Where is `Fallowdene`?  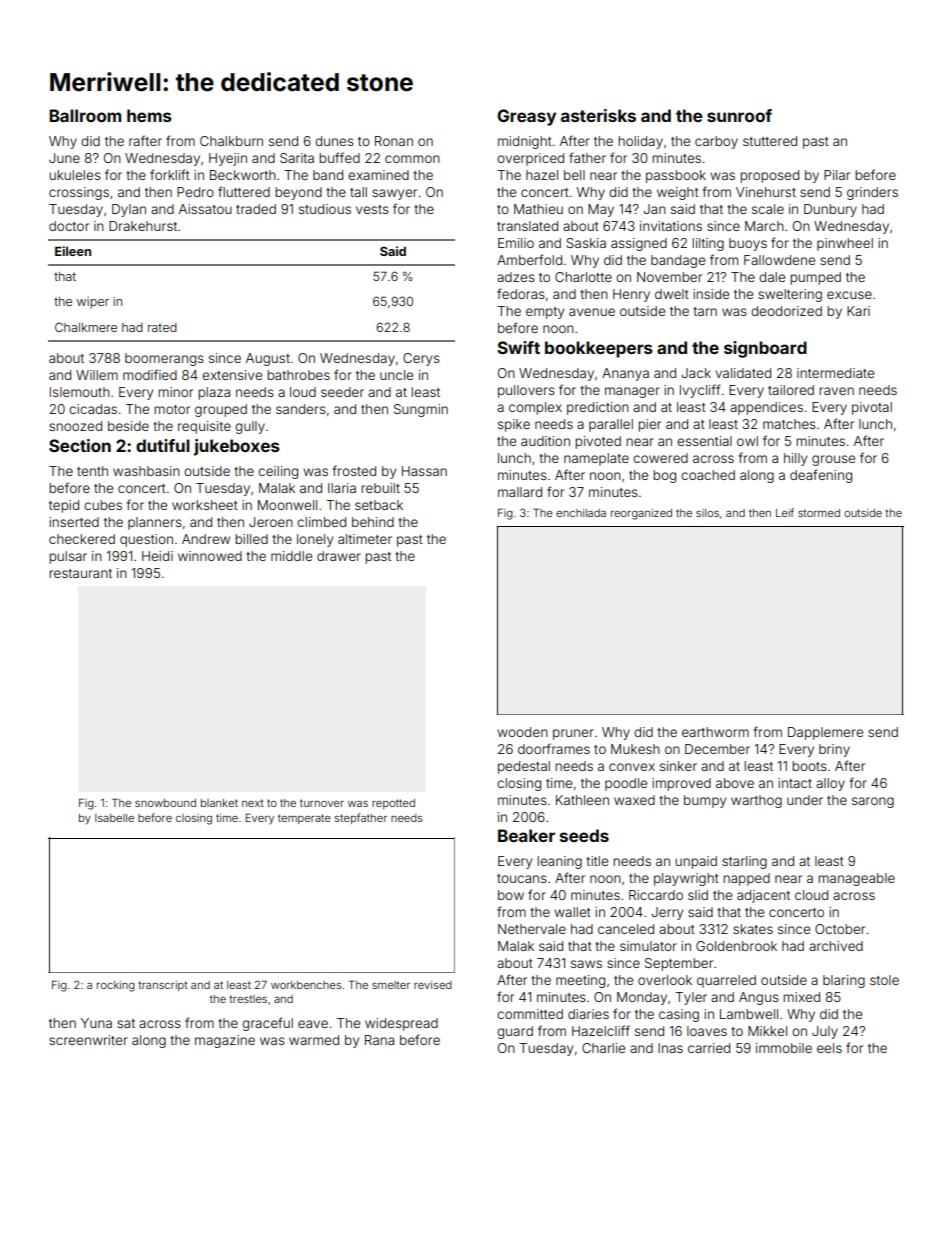 Fallowdene is located at coordinates (779, 260).
